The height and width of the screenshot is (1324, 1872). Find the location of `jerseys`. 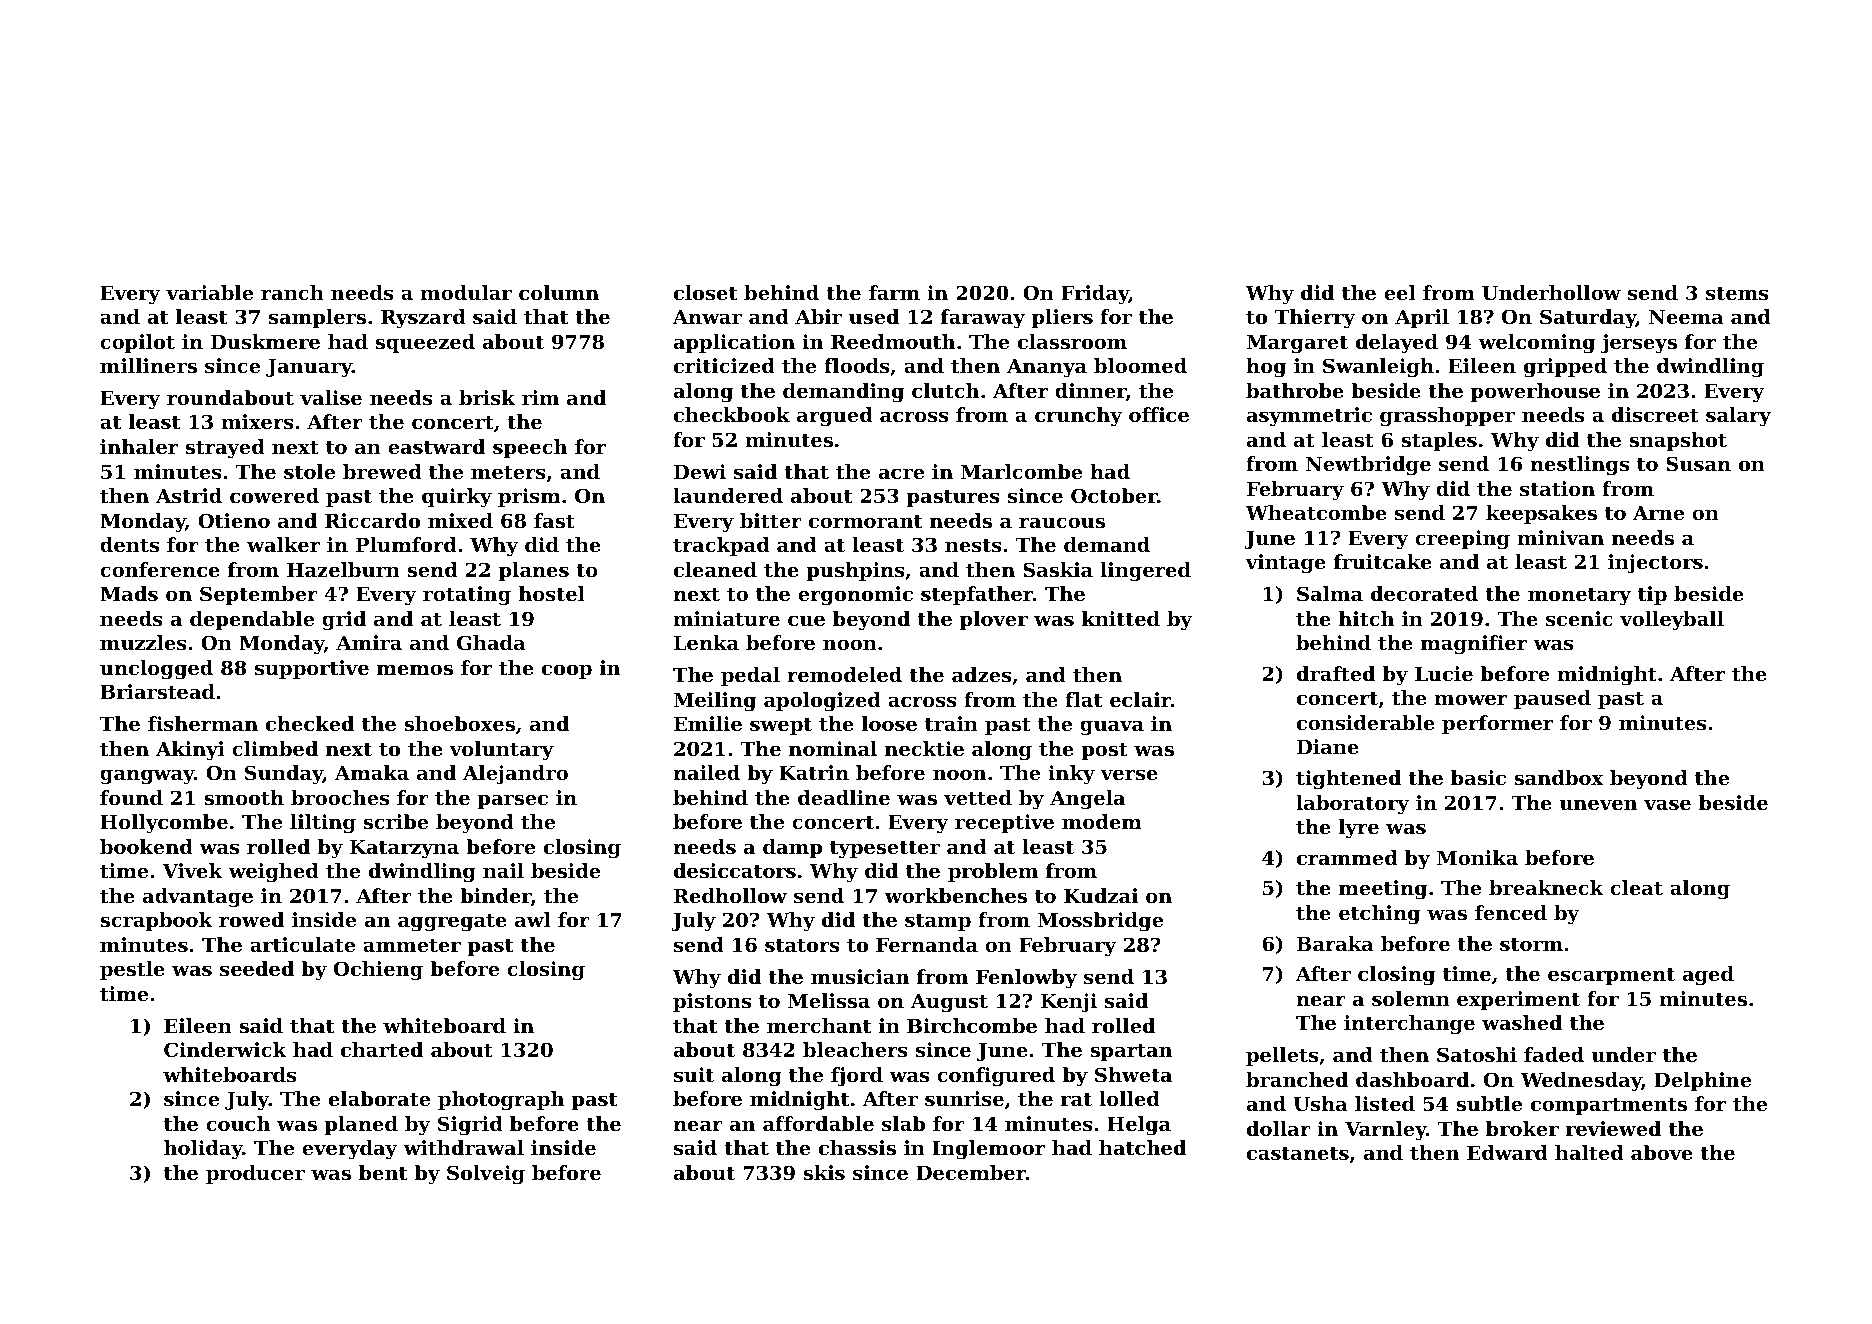

jerseys is located at coordinates (1639, 344).
